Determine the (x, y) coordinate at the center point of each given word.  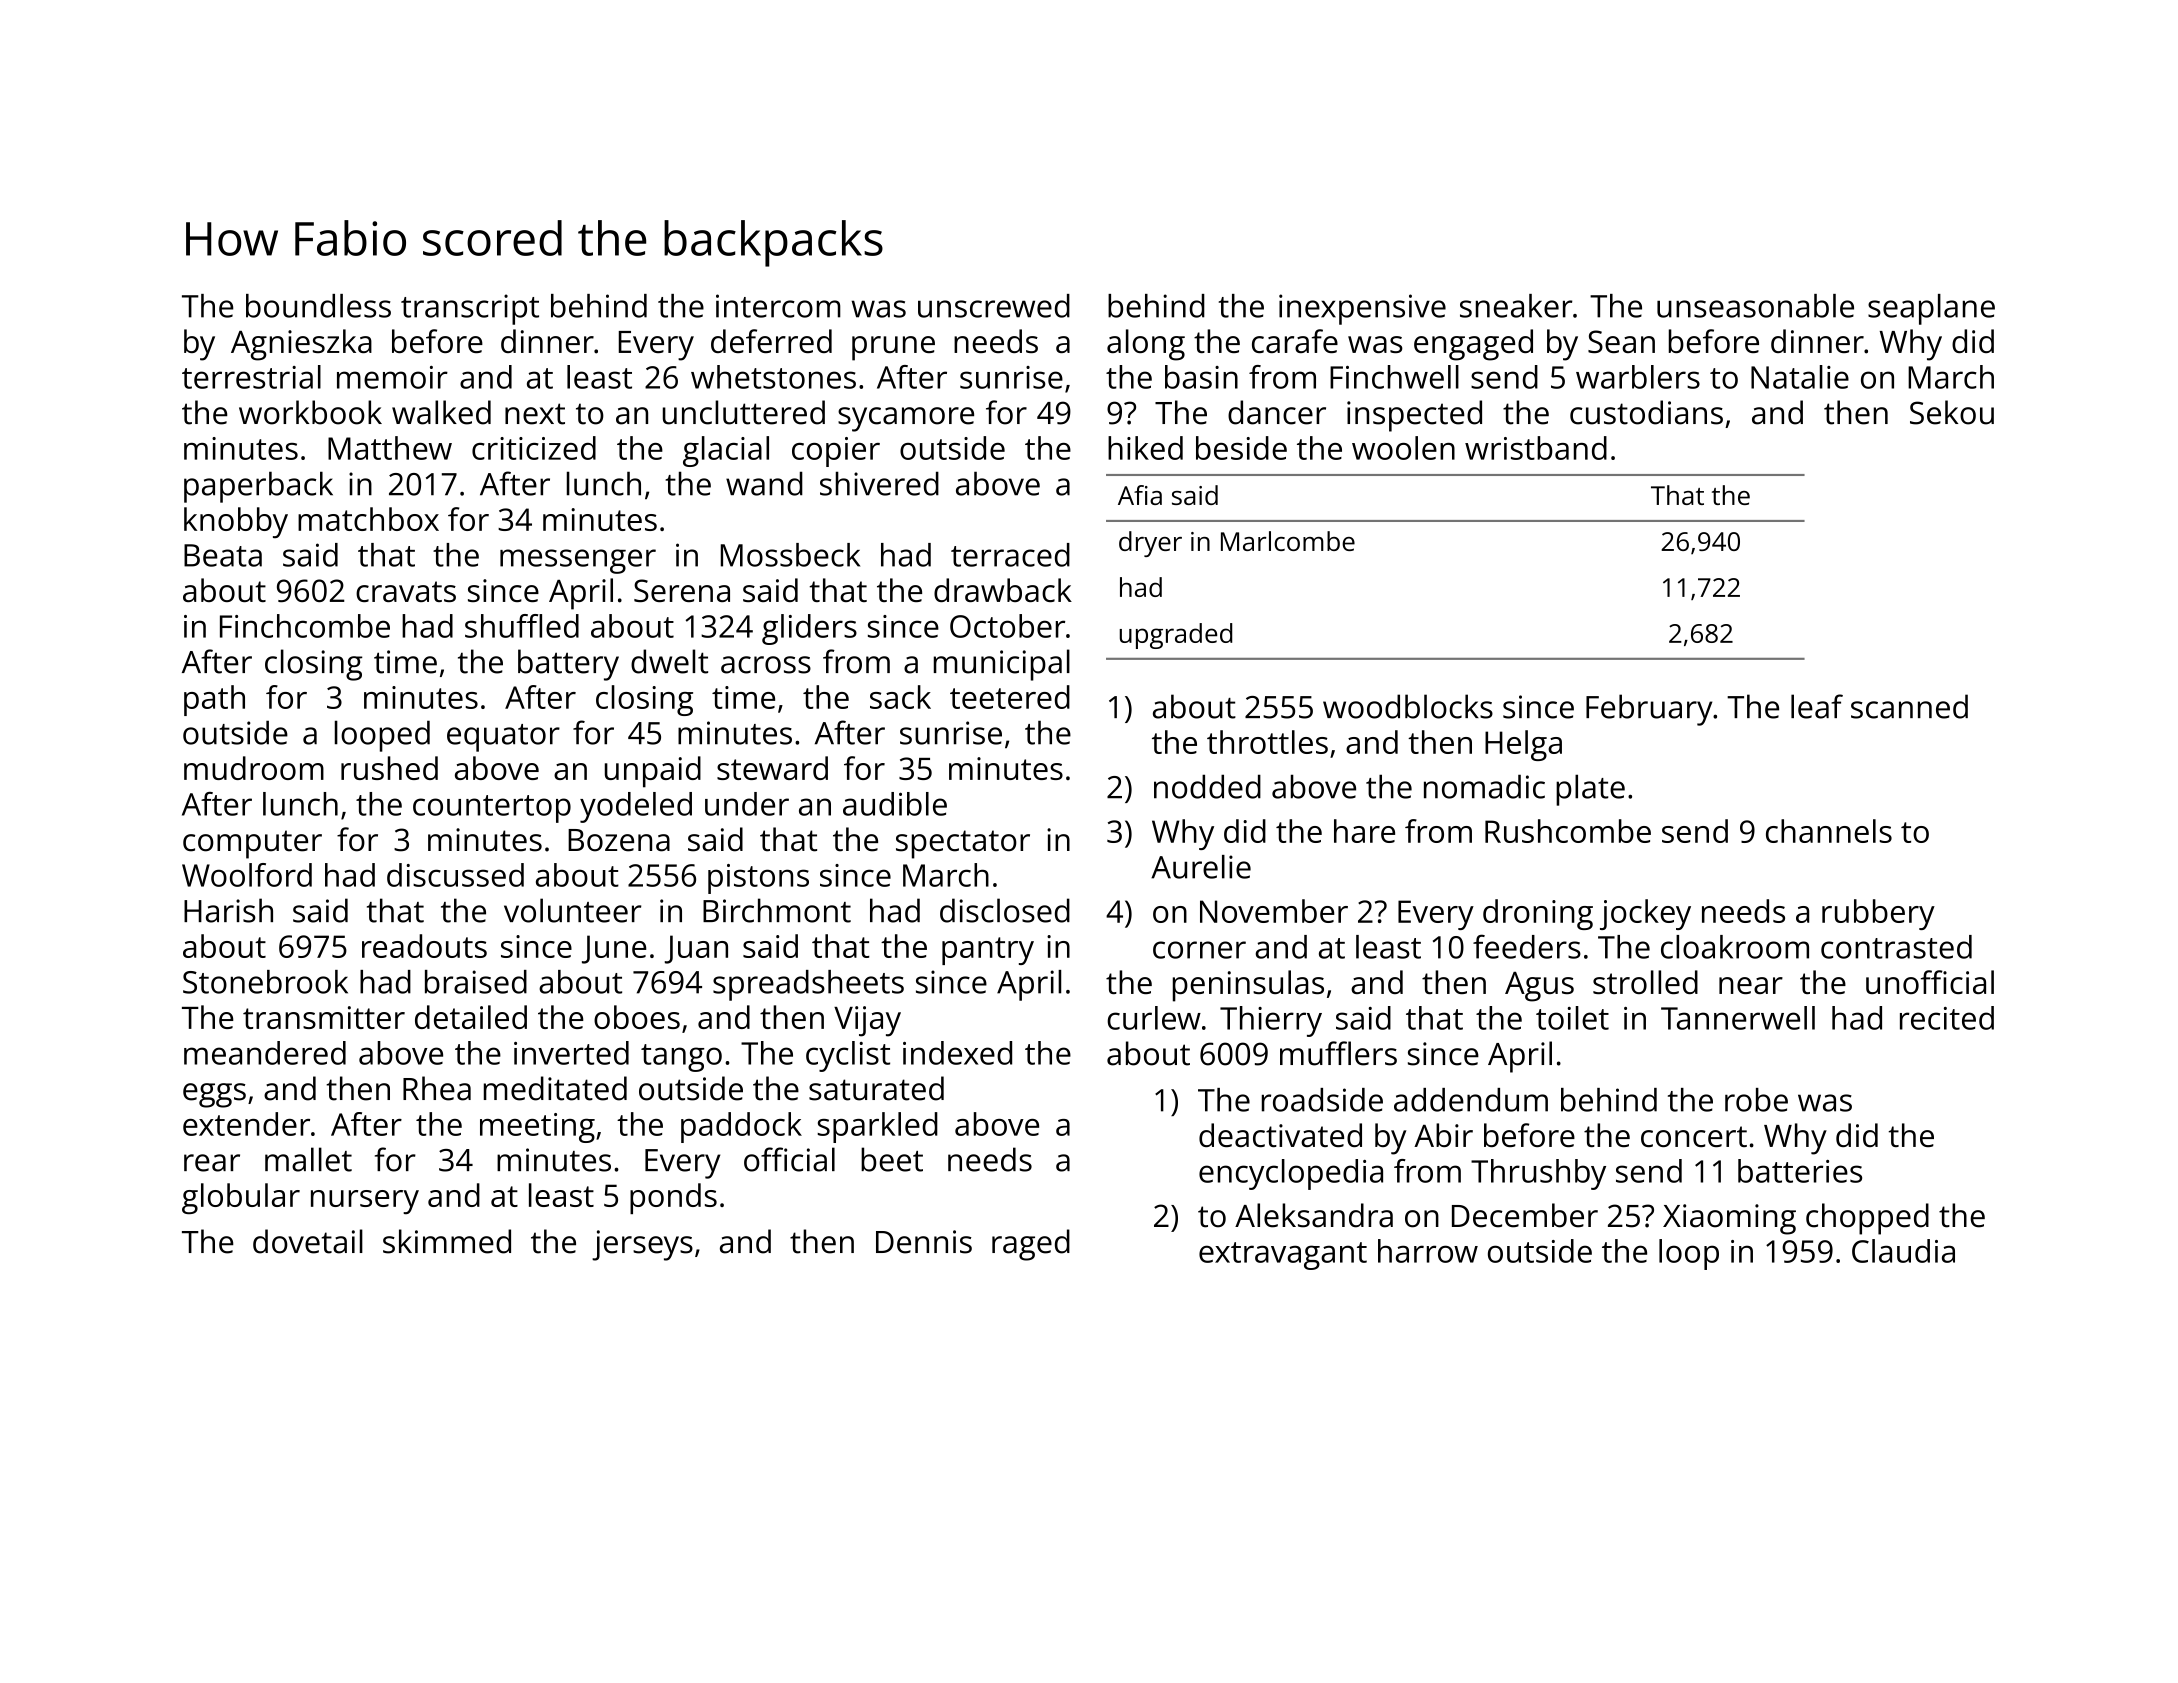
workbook (310, 412)
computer (252, 844)
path (214, 700)
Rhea (437, 1088)
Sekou (1952, 412)
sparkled (877, 1127)
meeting (537, 1128)
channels (1829, 831)
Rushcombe (1568, 831)
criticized (534, 448)
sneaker (1516, 306)
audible (895, 804)
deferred (771, 341)
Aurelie (1201, 867)
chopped (1867, 1219)
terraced (1010, 555)
